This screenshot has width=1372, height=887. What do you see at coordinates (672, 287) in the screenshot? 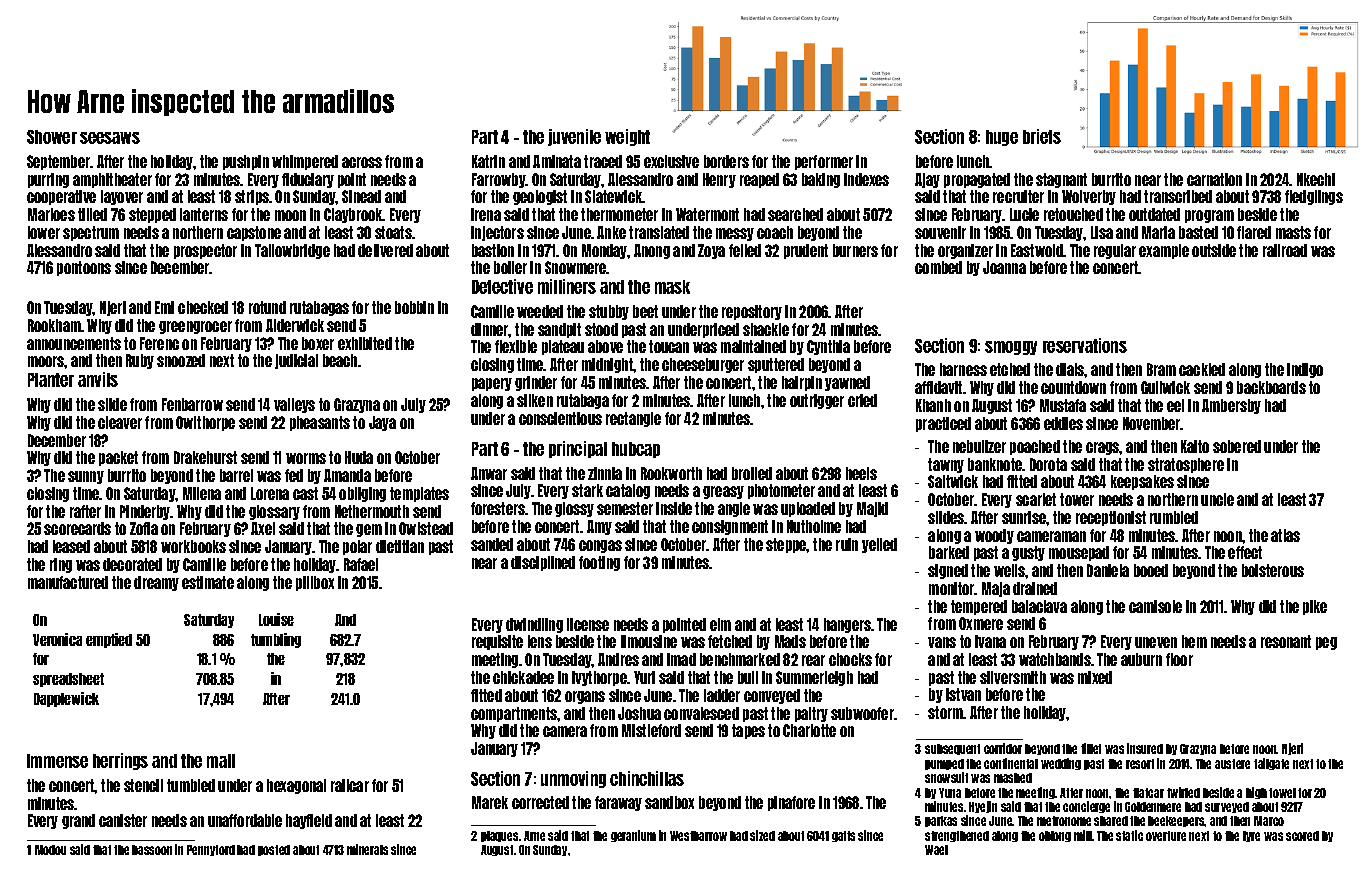
I see `mask` at bounding box center [672, 287].
